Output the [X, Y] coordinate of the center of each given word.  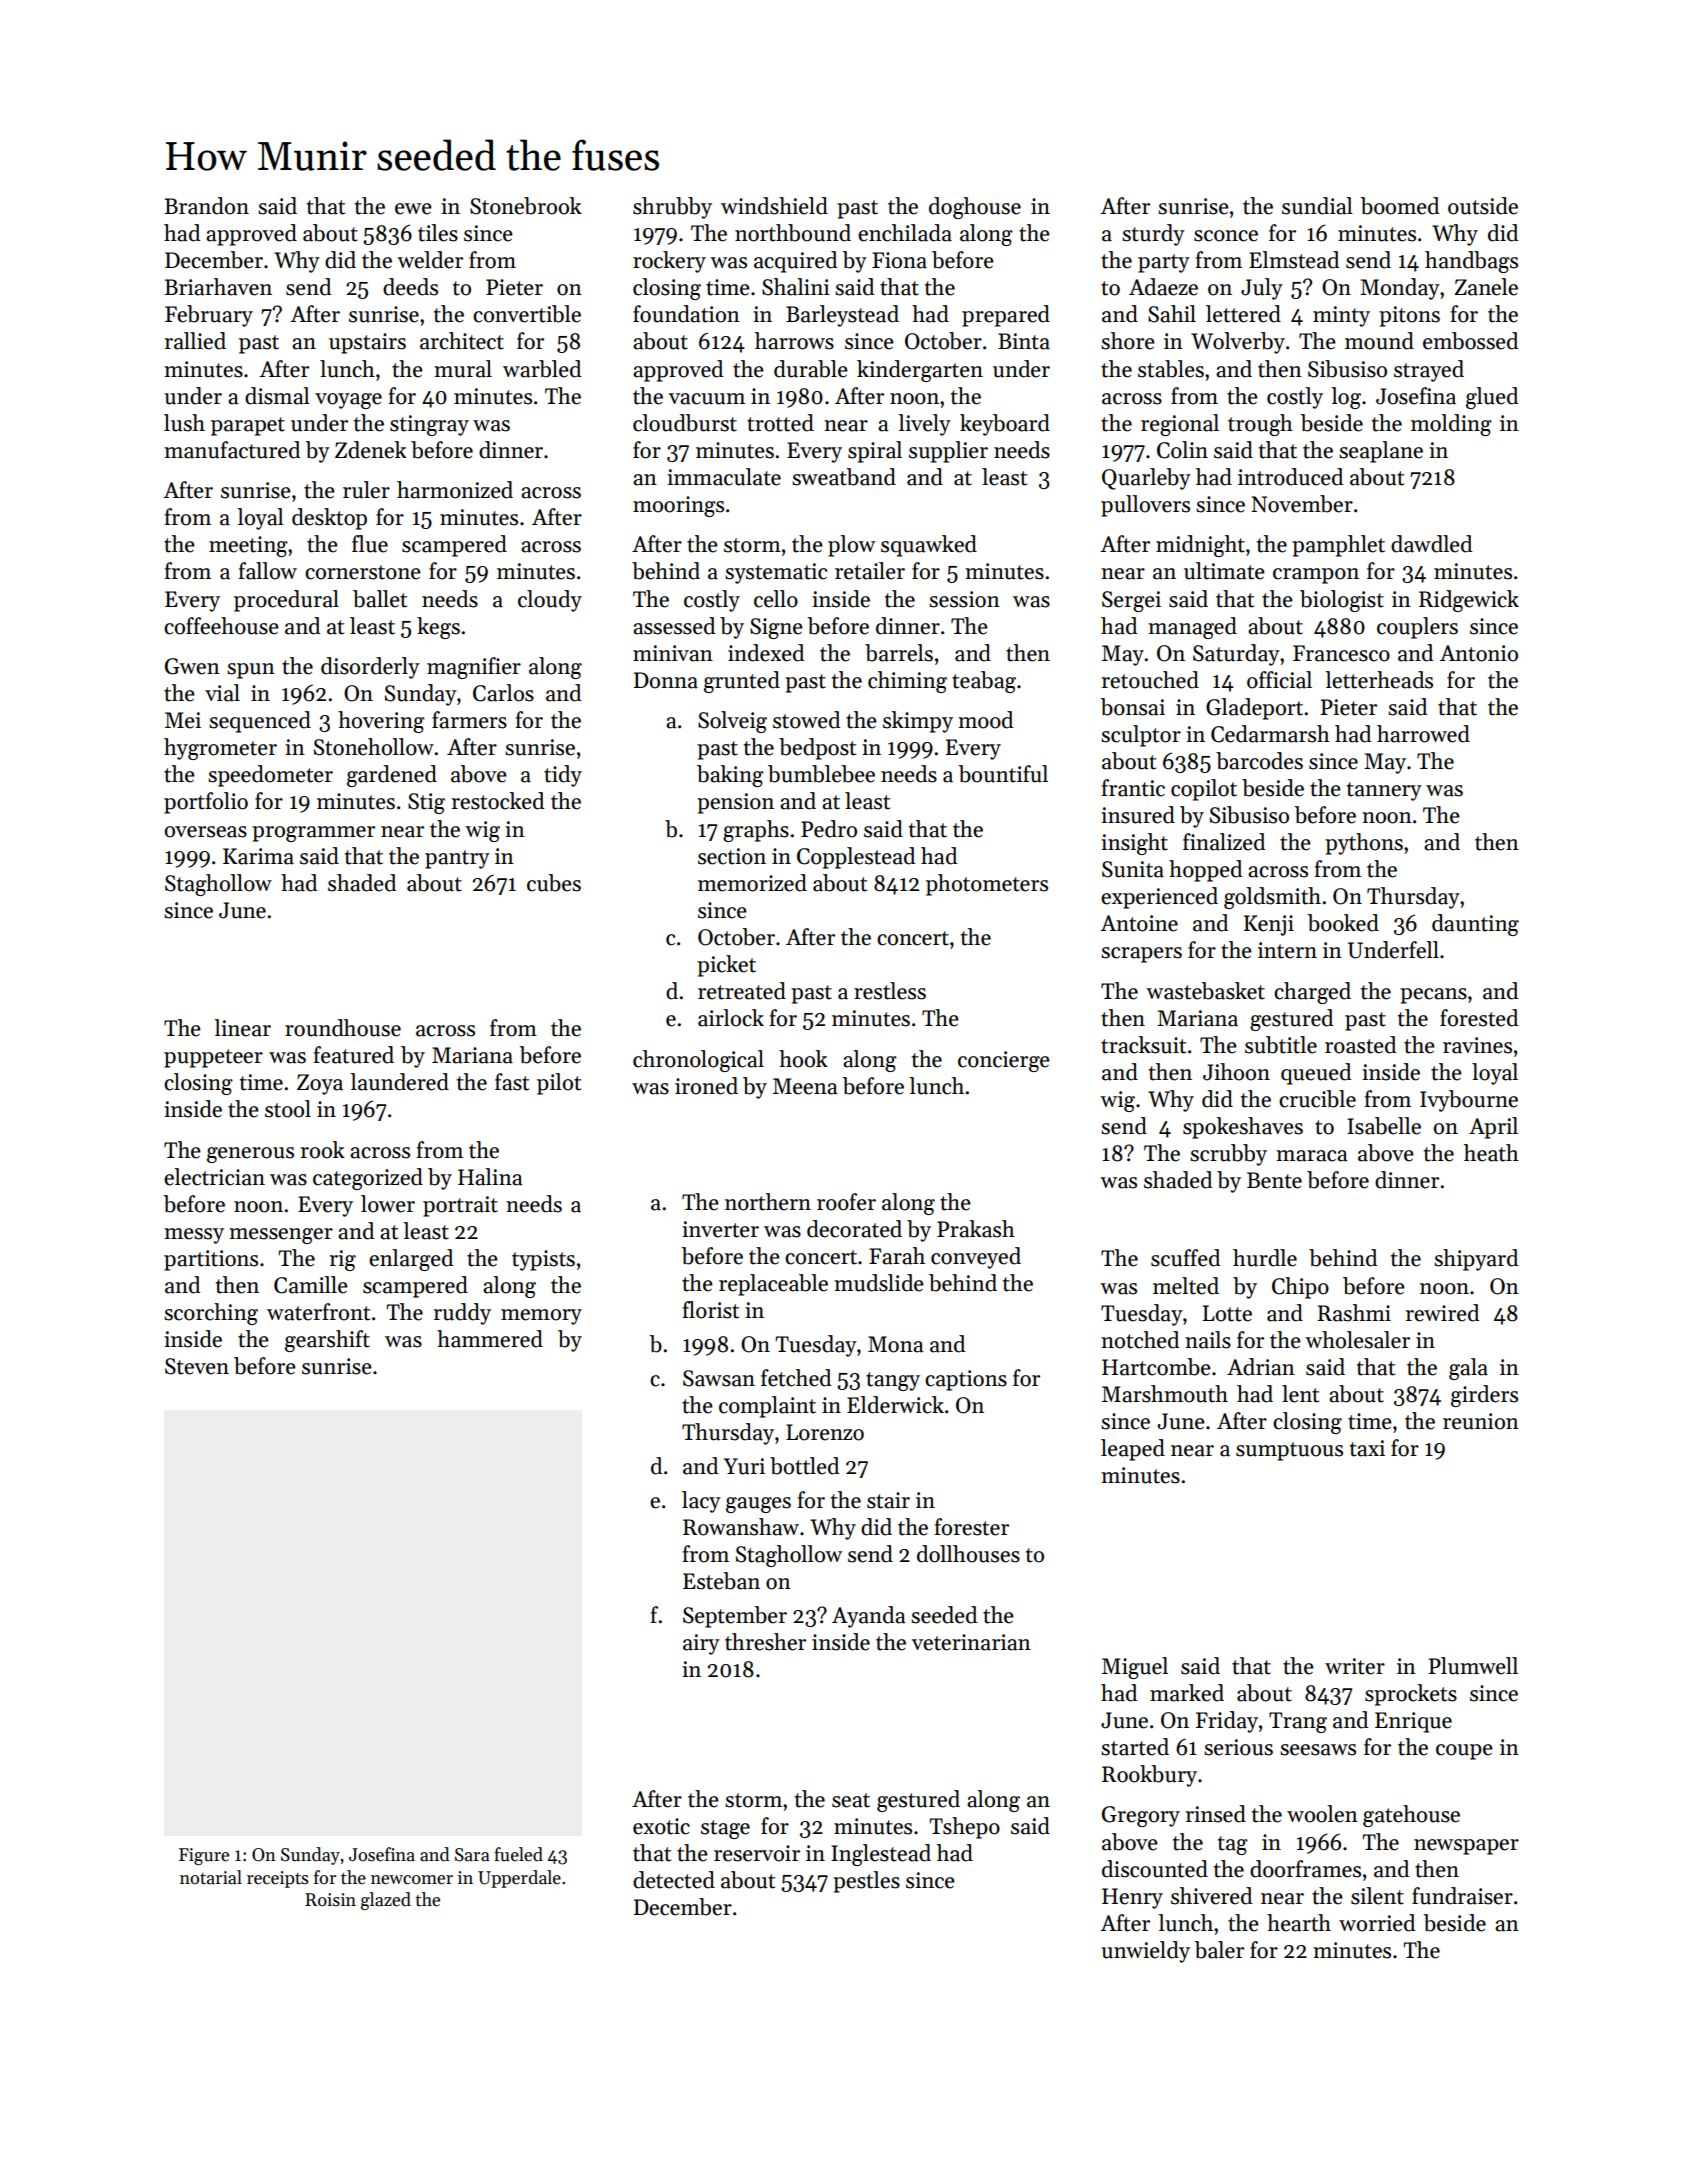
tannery [1384, 791]
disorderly [370, 668]
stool [288, 1109]
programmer [313, 834]
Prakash [976, 1229]
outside [1483, 206]
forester [971, 1527]
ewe [413, 209]
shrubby [672, 208]
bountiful [1003, 774]
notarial [211, 1877]
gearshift [327, 1341]
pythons [1364, 844]
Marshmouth [1165, 1394]
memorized [752, 883]
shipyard [1476, 1260]
